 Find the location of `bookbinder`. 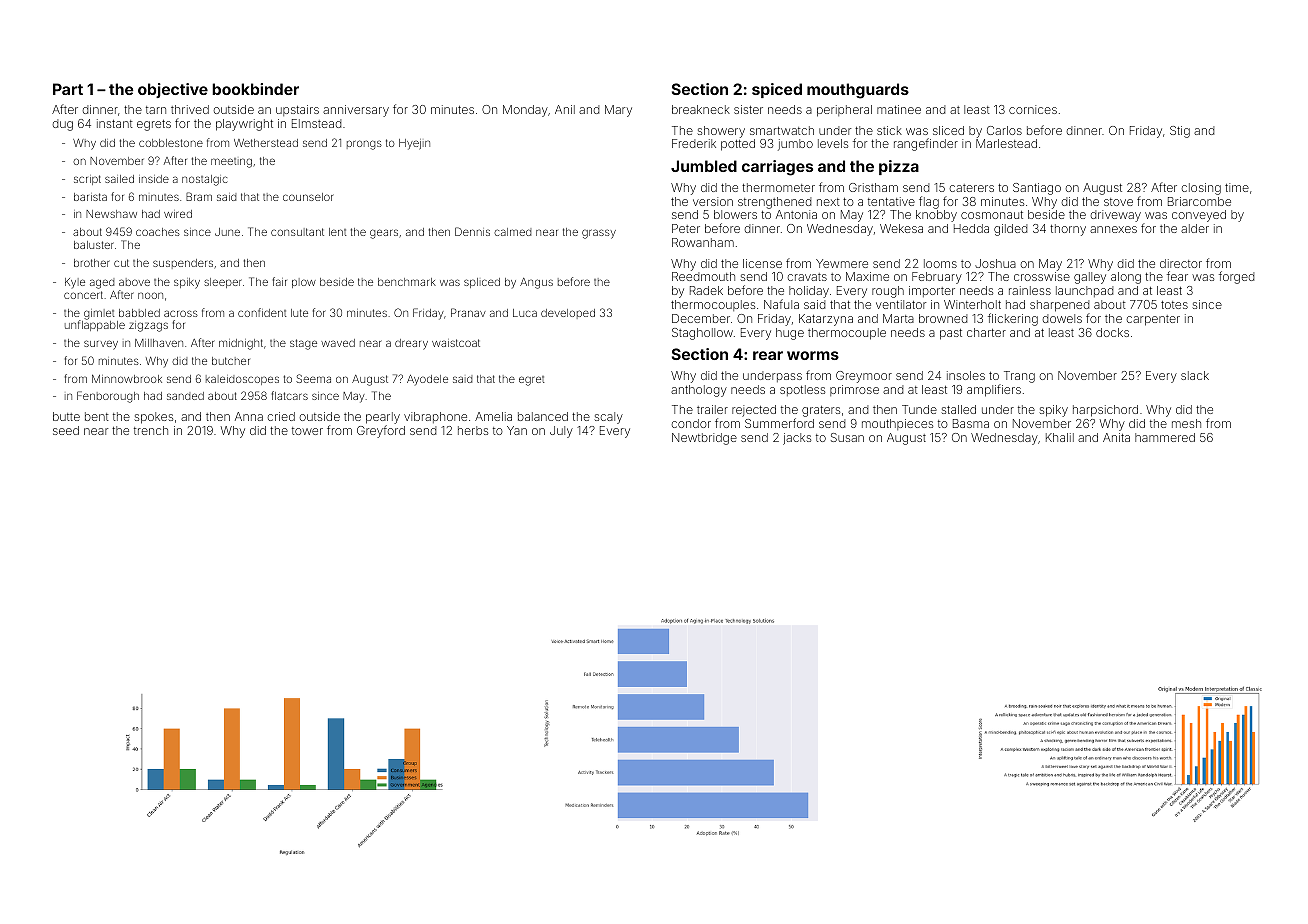

bookbinder is located at coordinates (255, 89).
